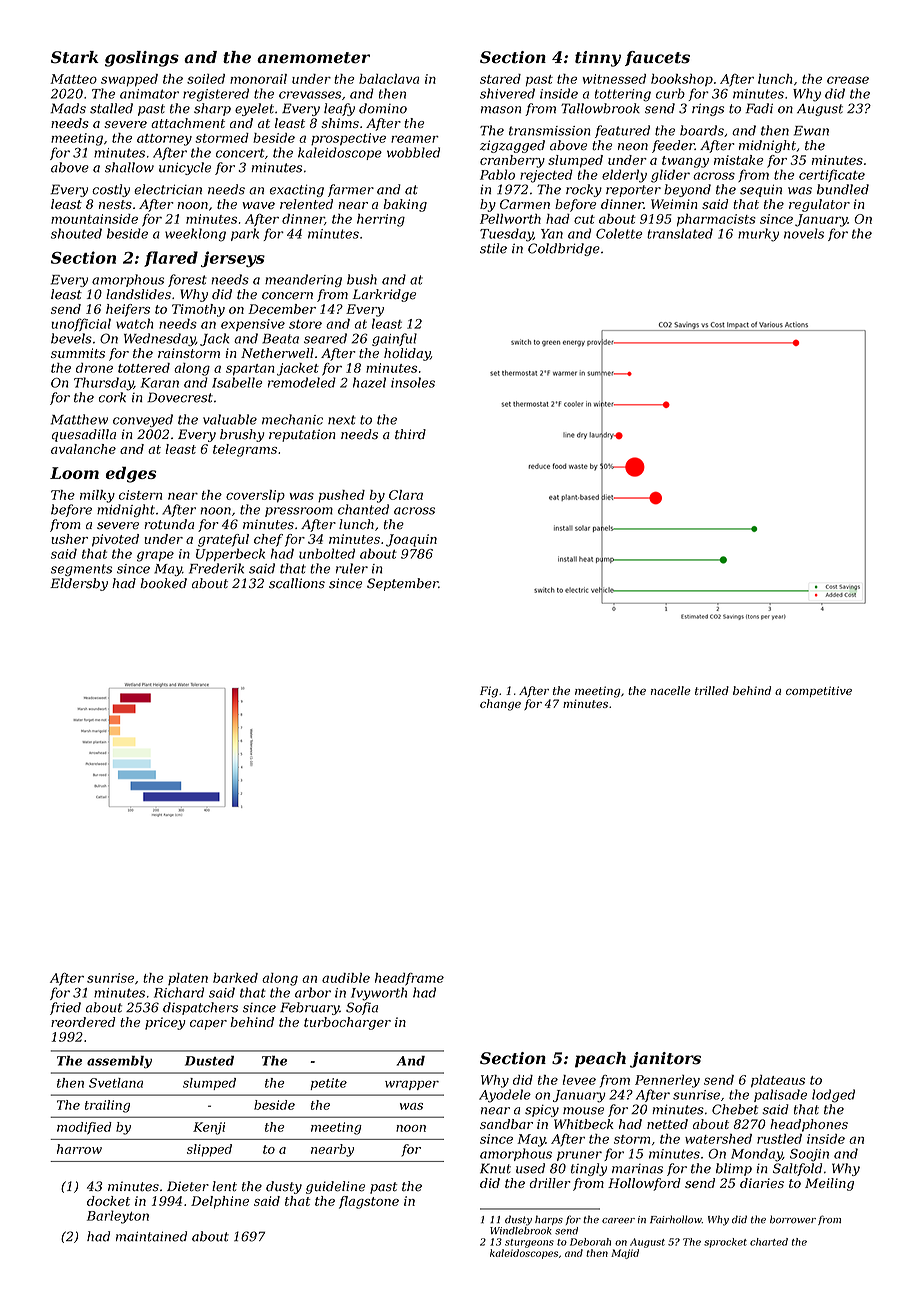 Image resolution: width=924 pixels, height=1308 pixels. Describe the element at coordinates (346, 978) in the image. I see `audible` at that location.
